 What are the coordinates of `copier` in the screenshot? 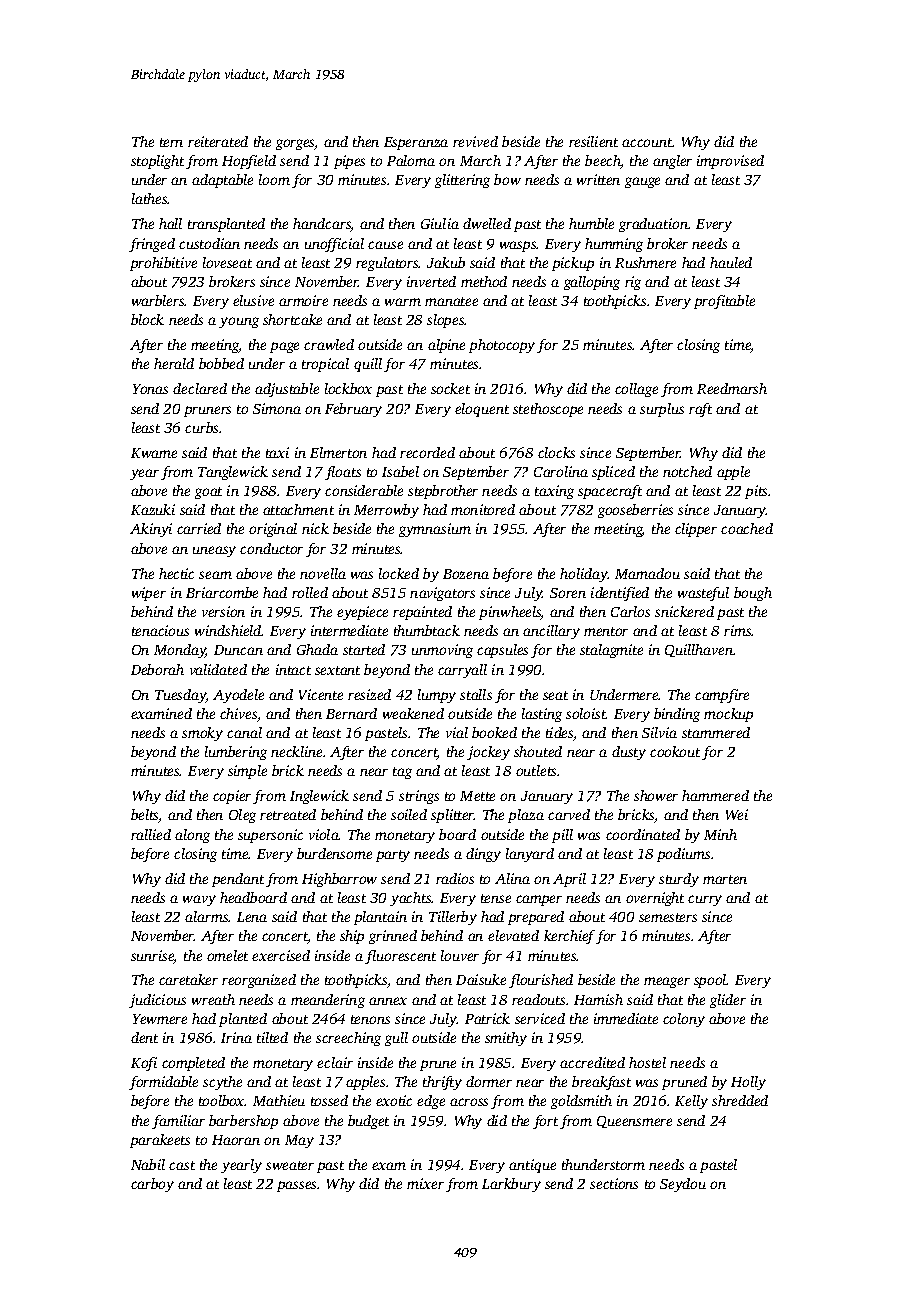 It's located at (232, 797).
